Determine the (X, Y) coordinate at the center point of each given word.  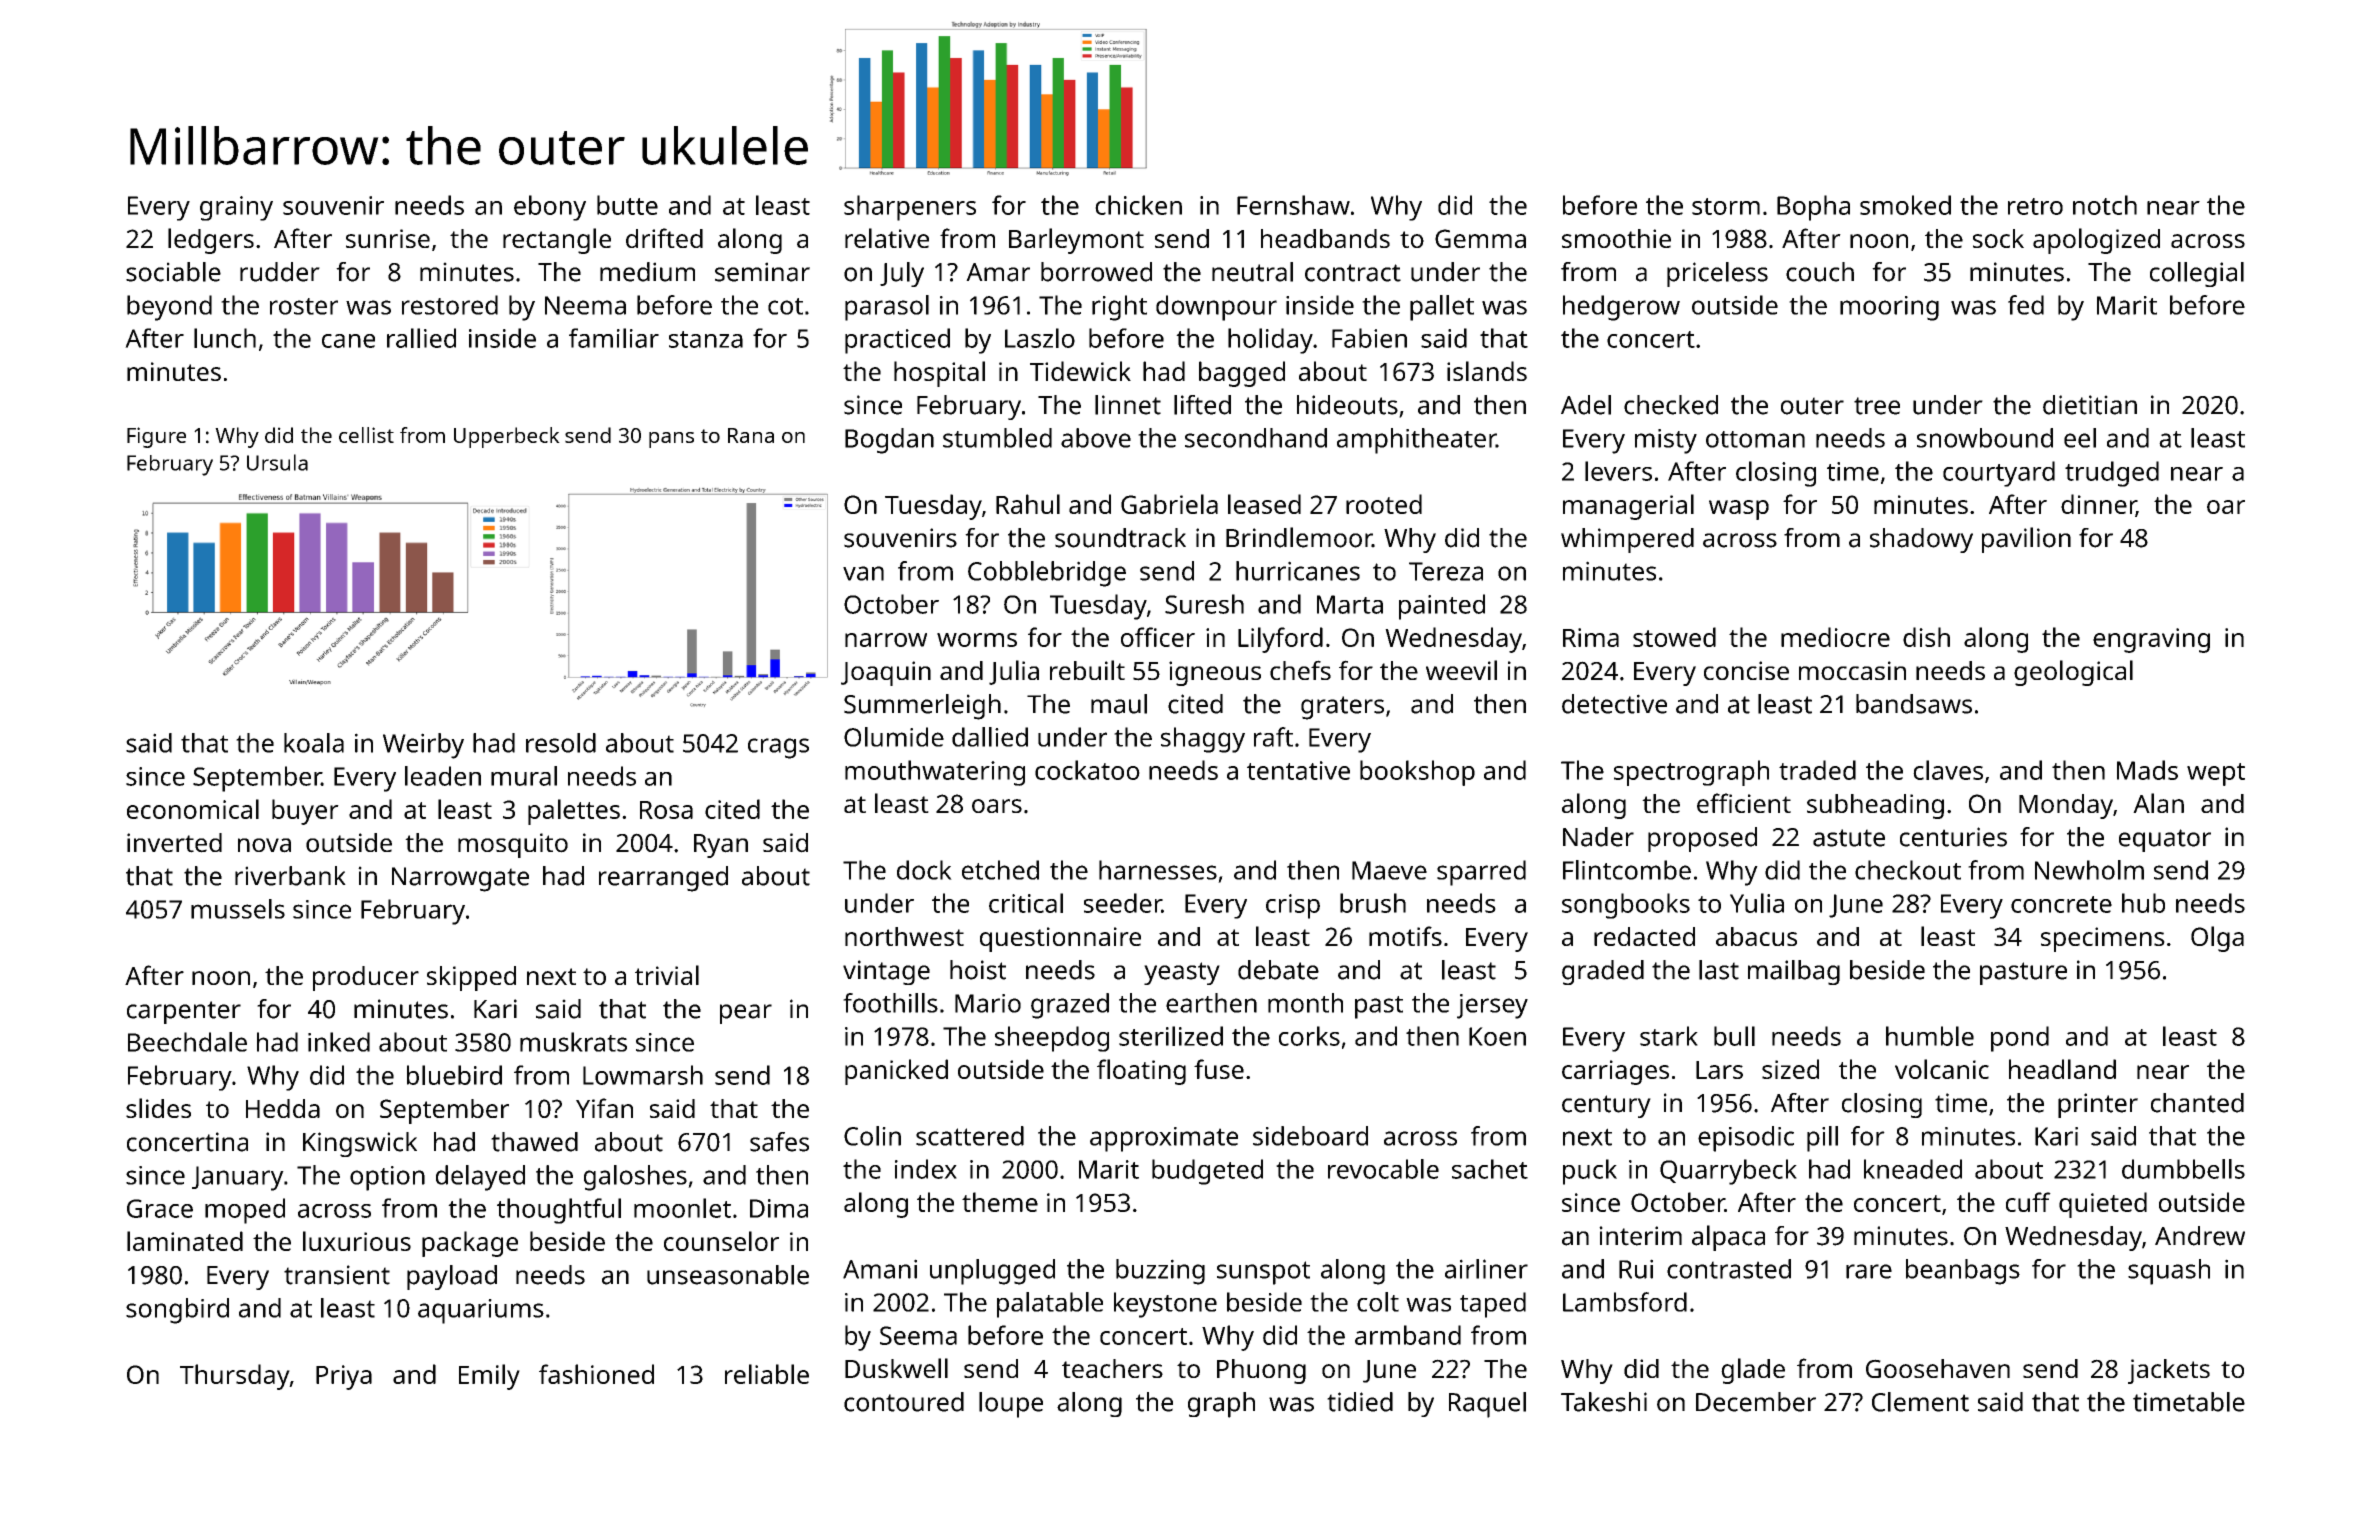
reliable (767, 1374)
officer (1158, 637)
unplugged (992, 1272)
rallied (421, 338)
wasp (1739, 510)
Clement (1920, 1402)
